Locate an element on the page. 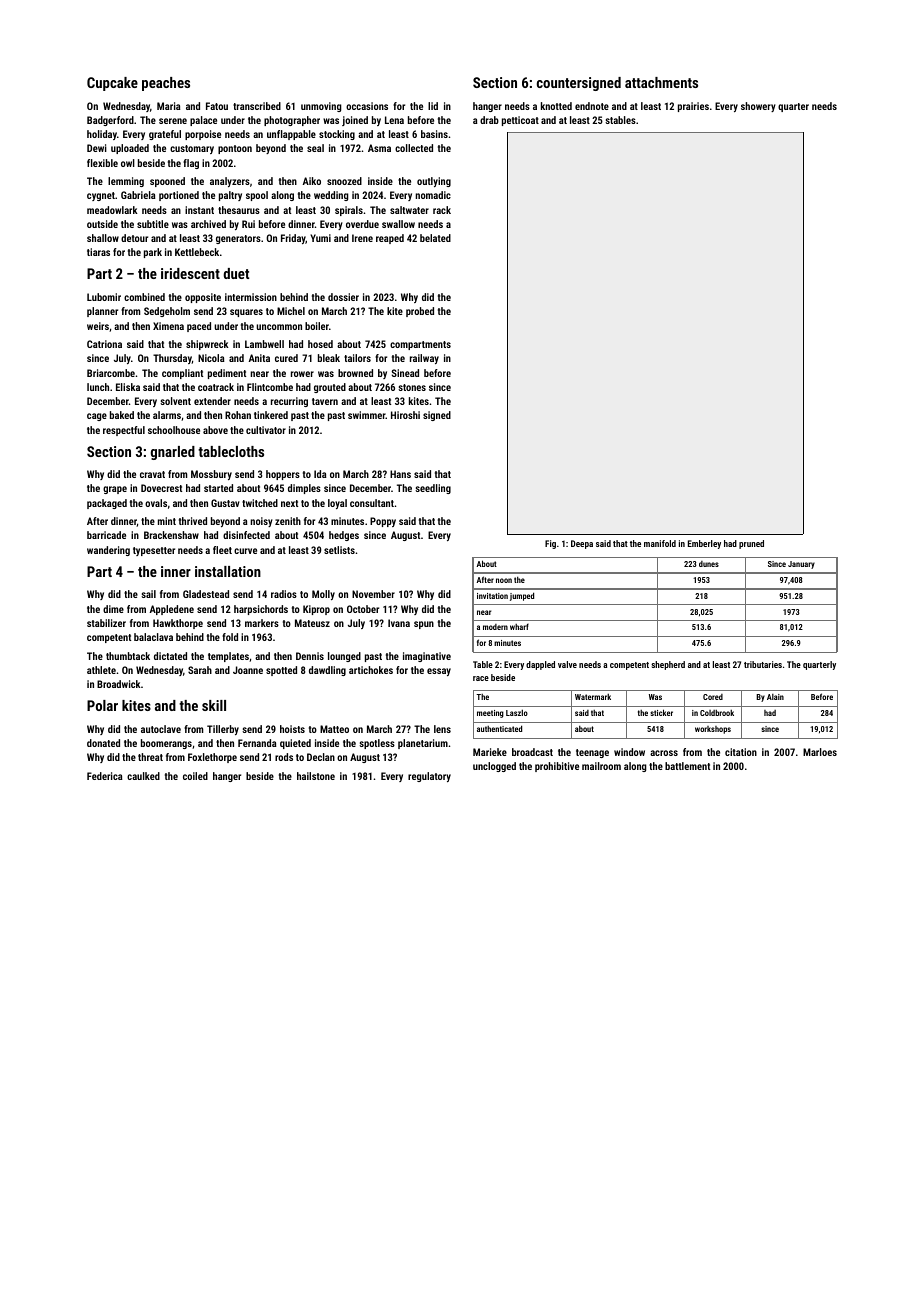 Image resolution: width=924 pixels, height=1308 pixels. attachments is located at coordinates (661, 82).
